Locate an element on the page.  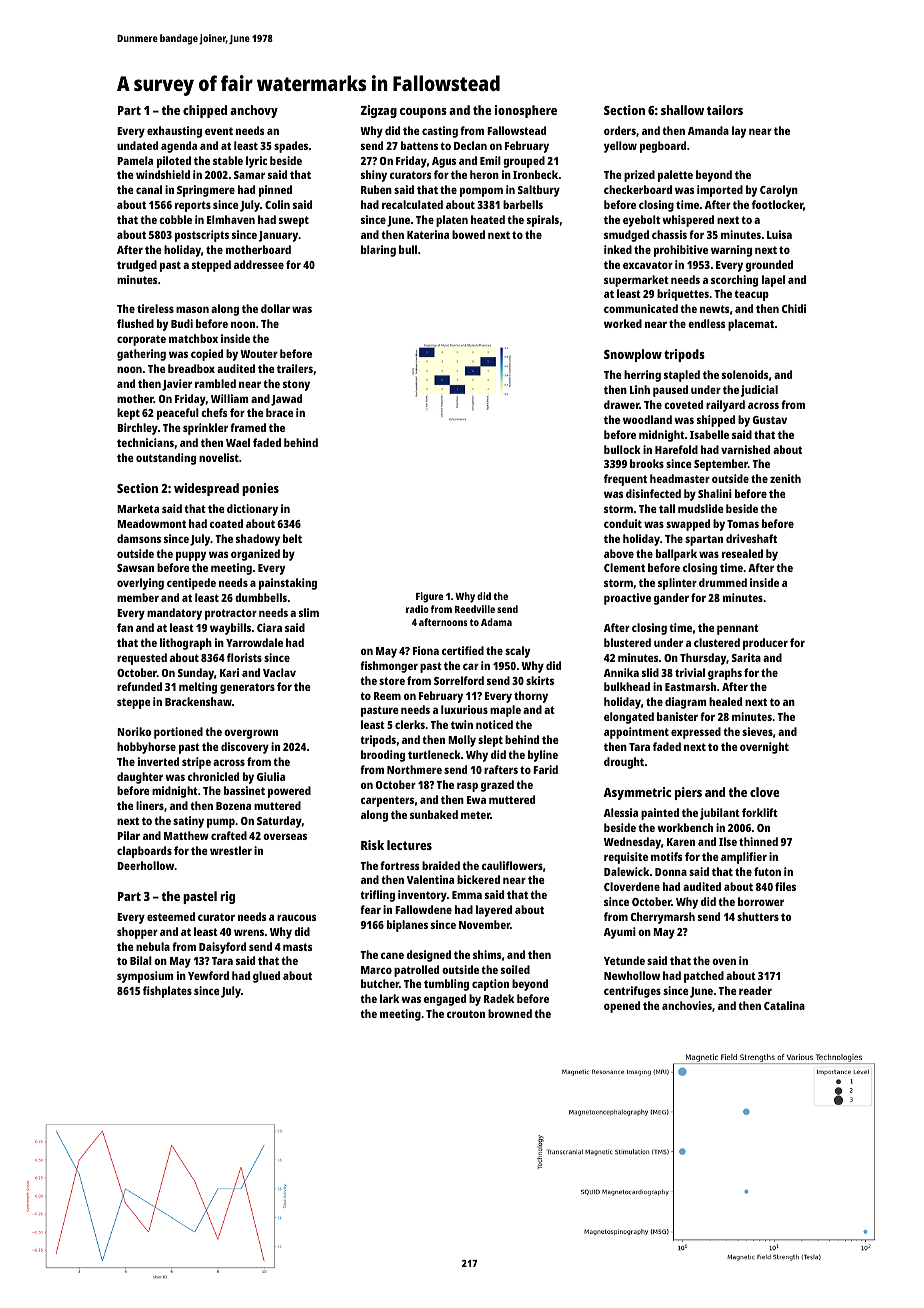
platen is located at coordinates (452, 221).
